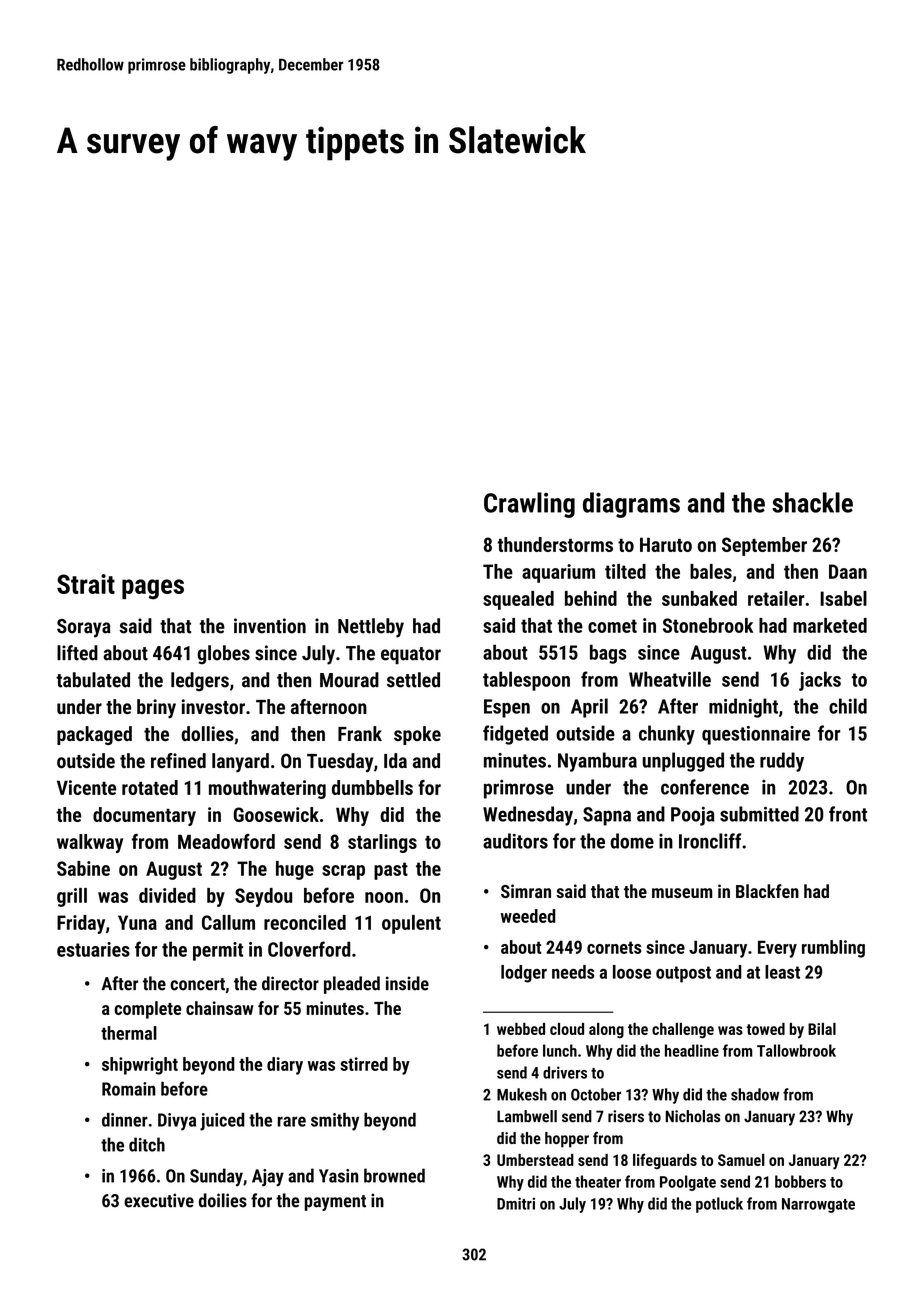  Describe the element at coordinates (589, 708) in the image. I see `April` at that location.
